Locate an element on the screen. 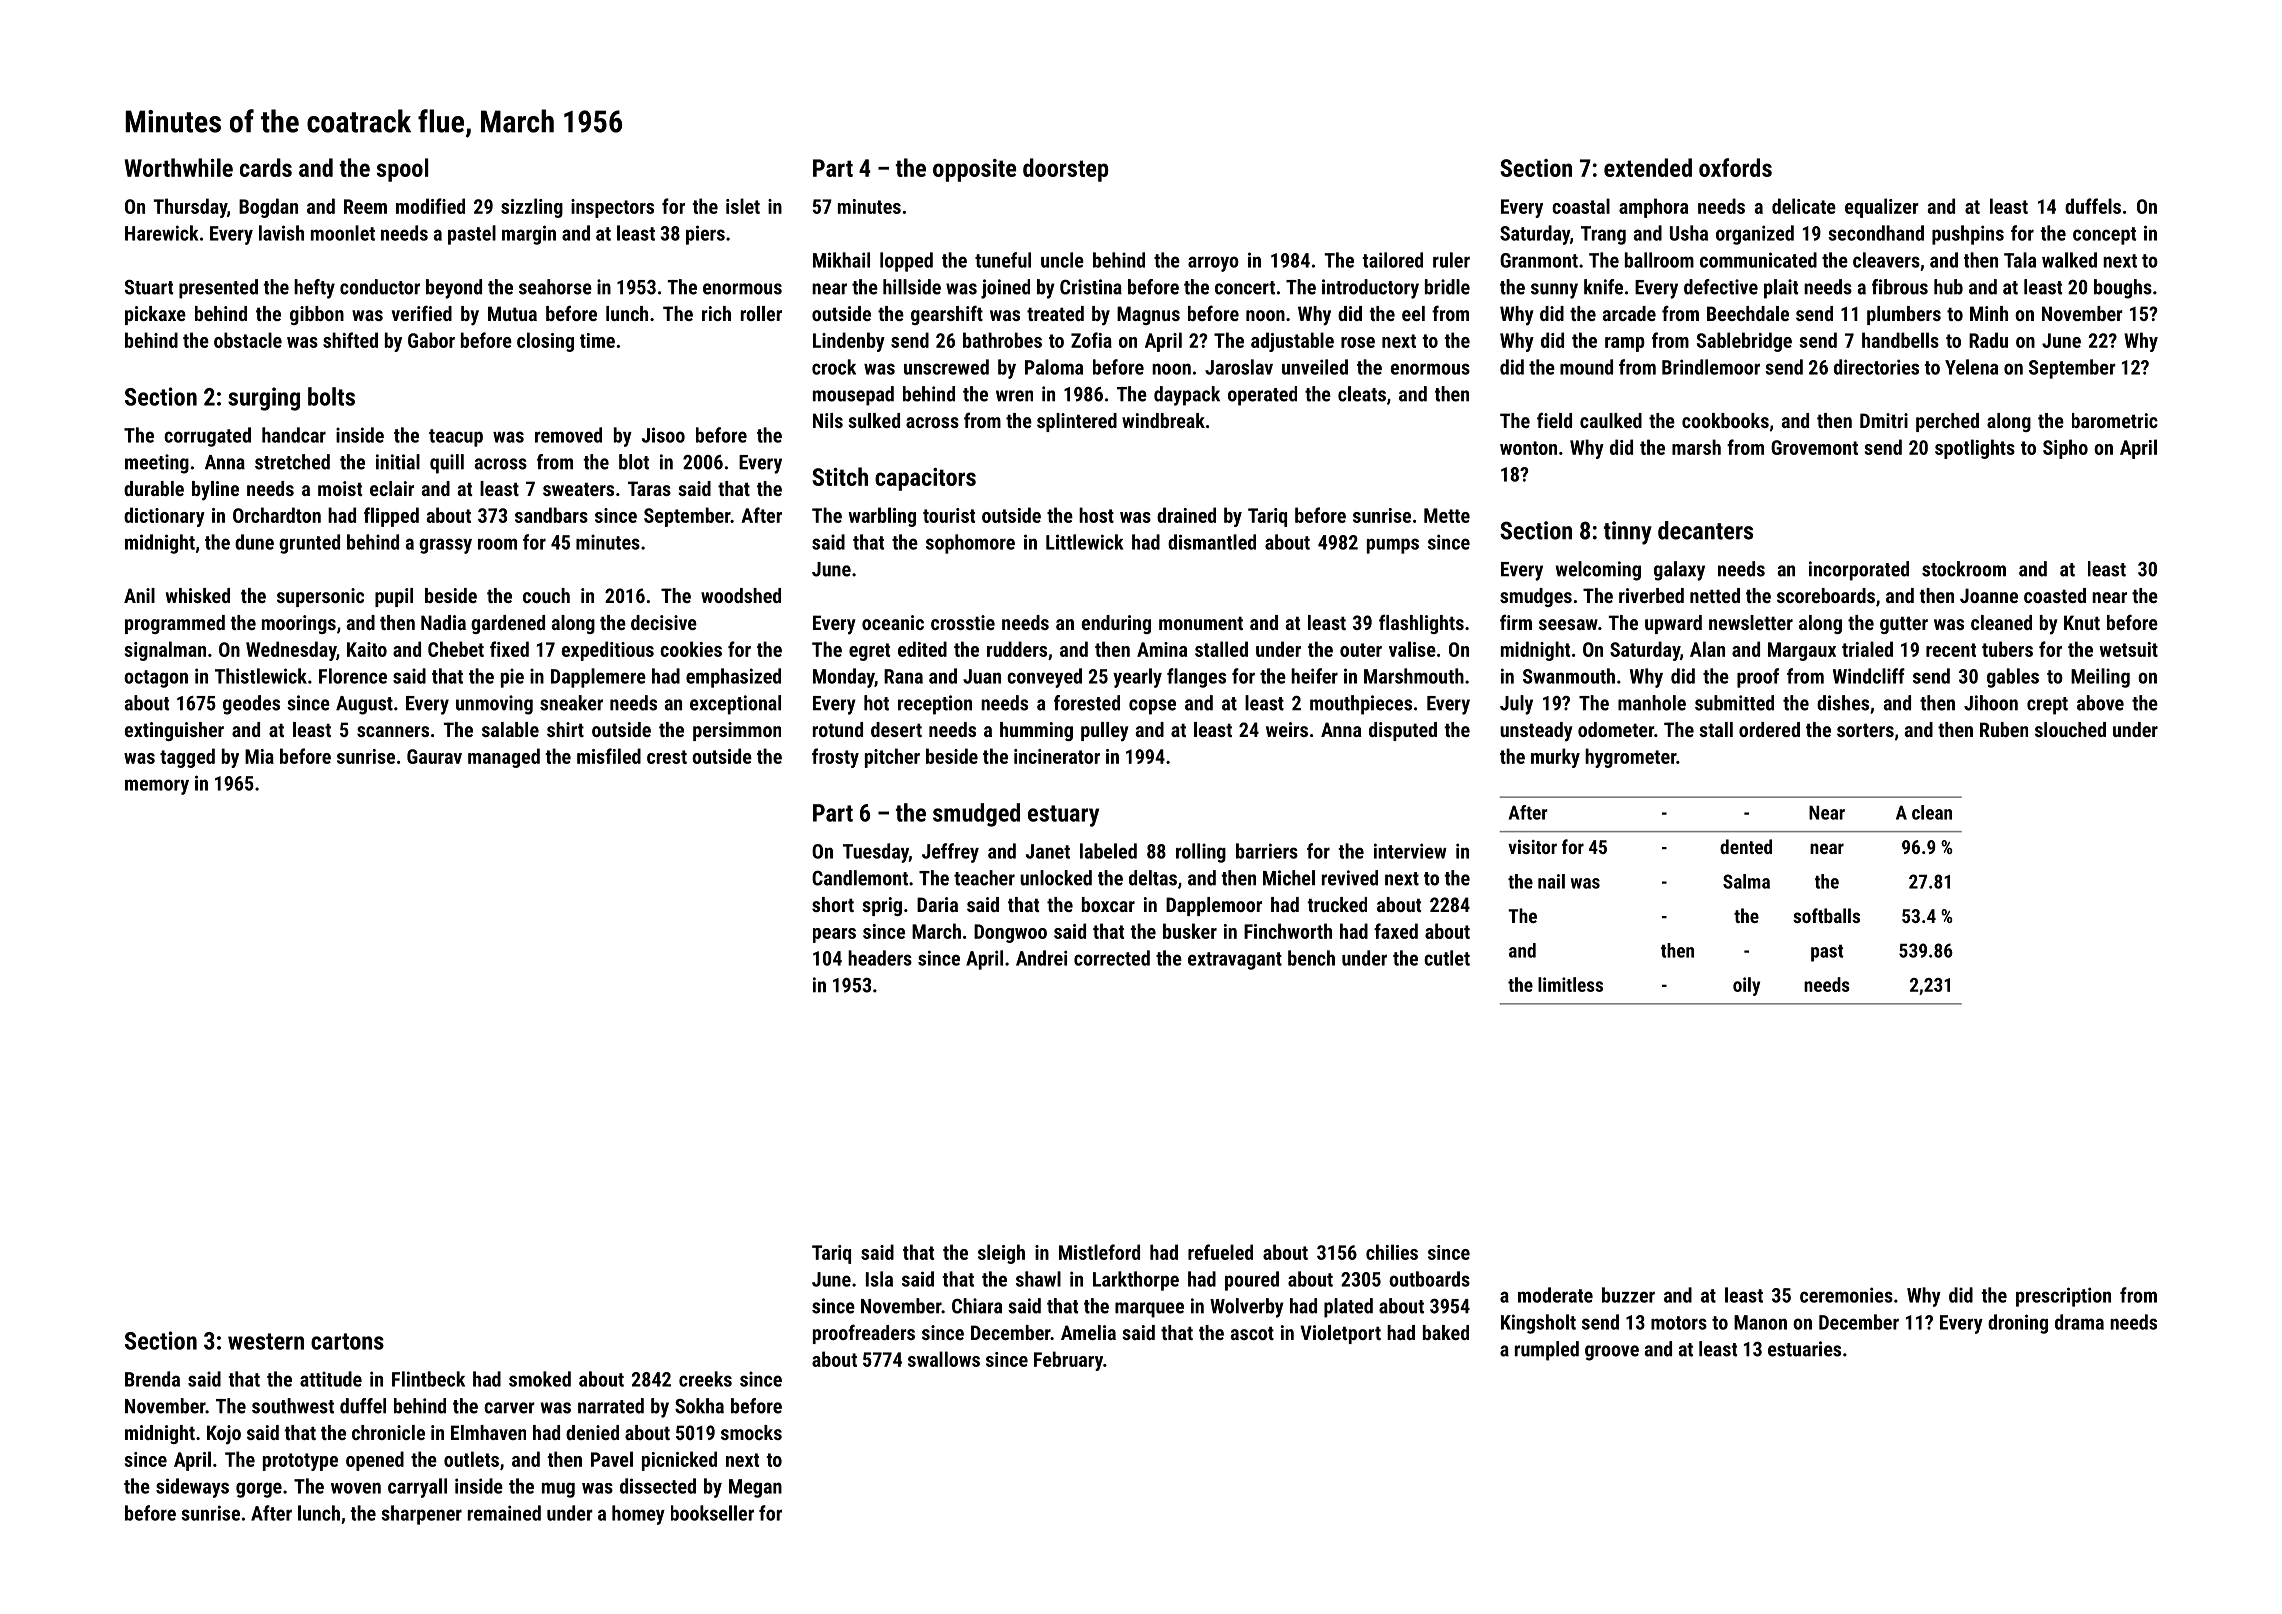  pears is located at coordinates (834, 935).
